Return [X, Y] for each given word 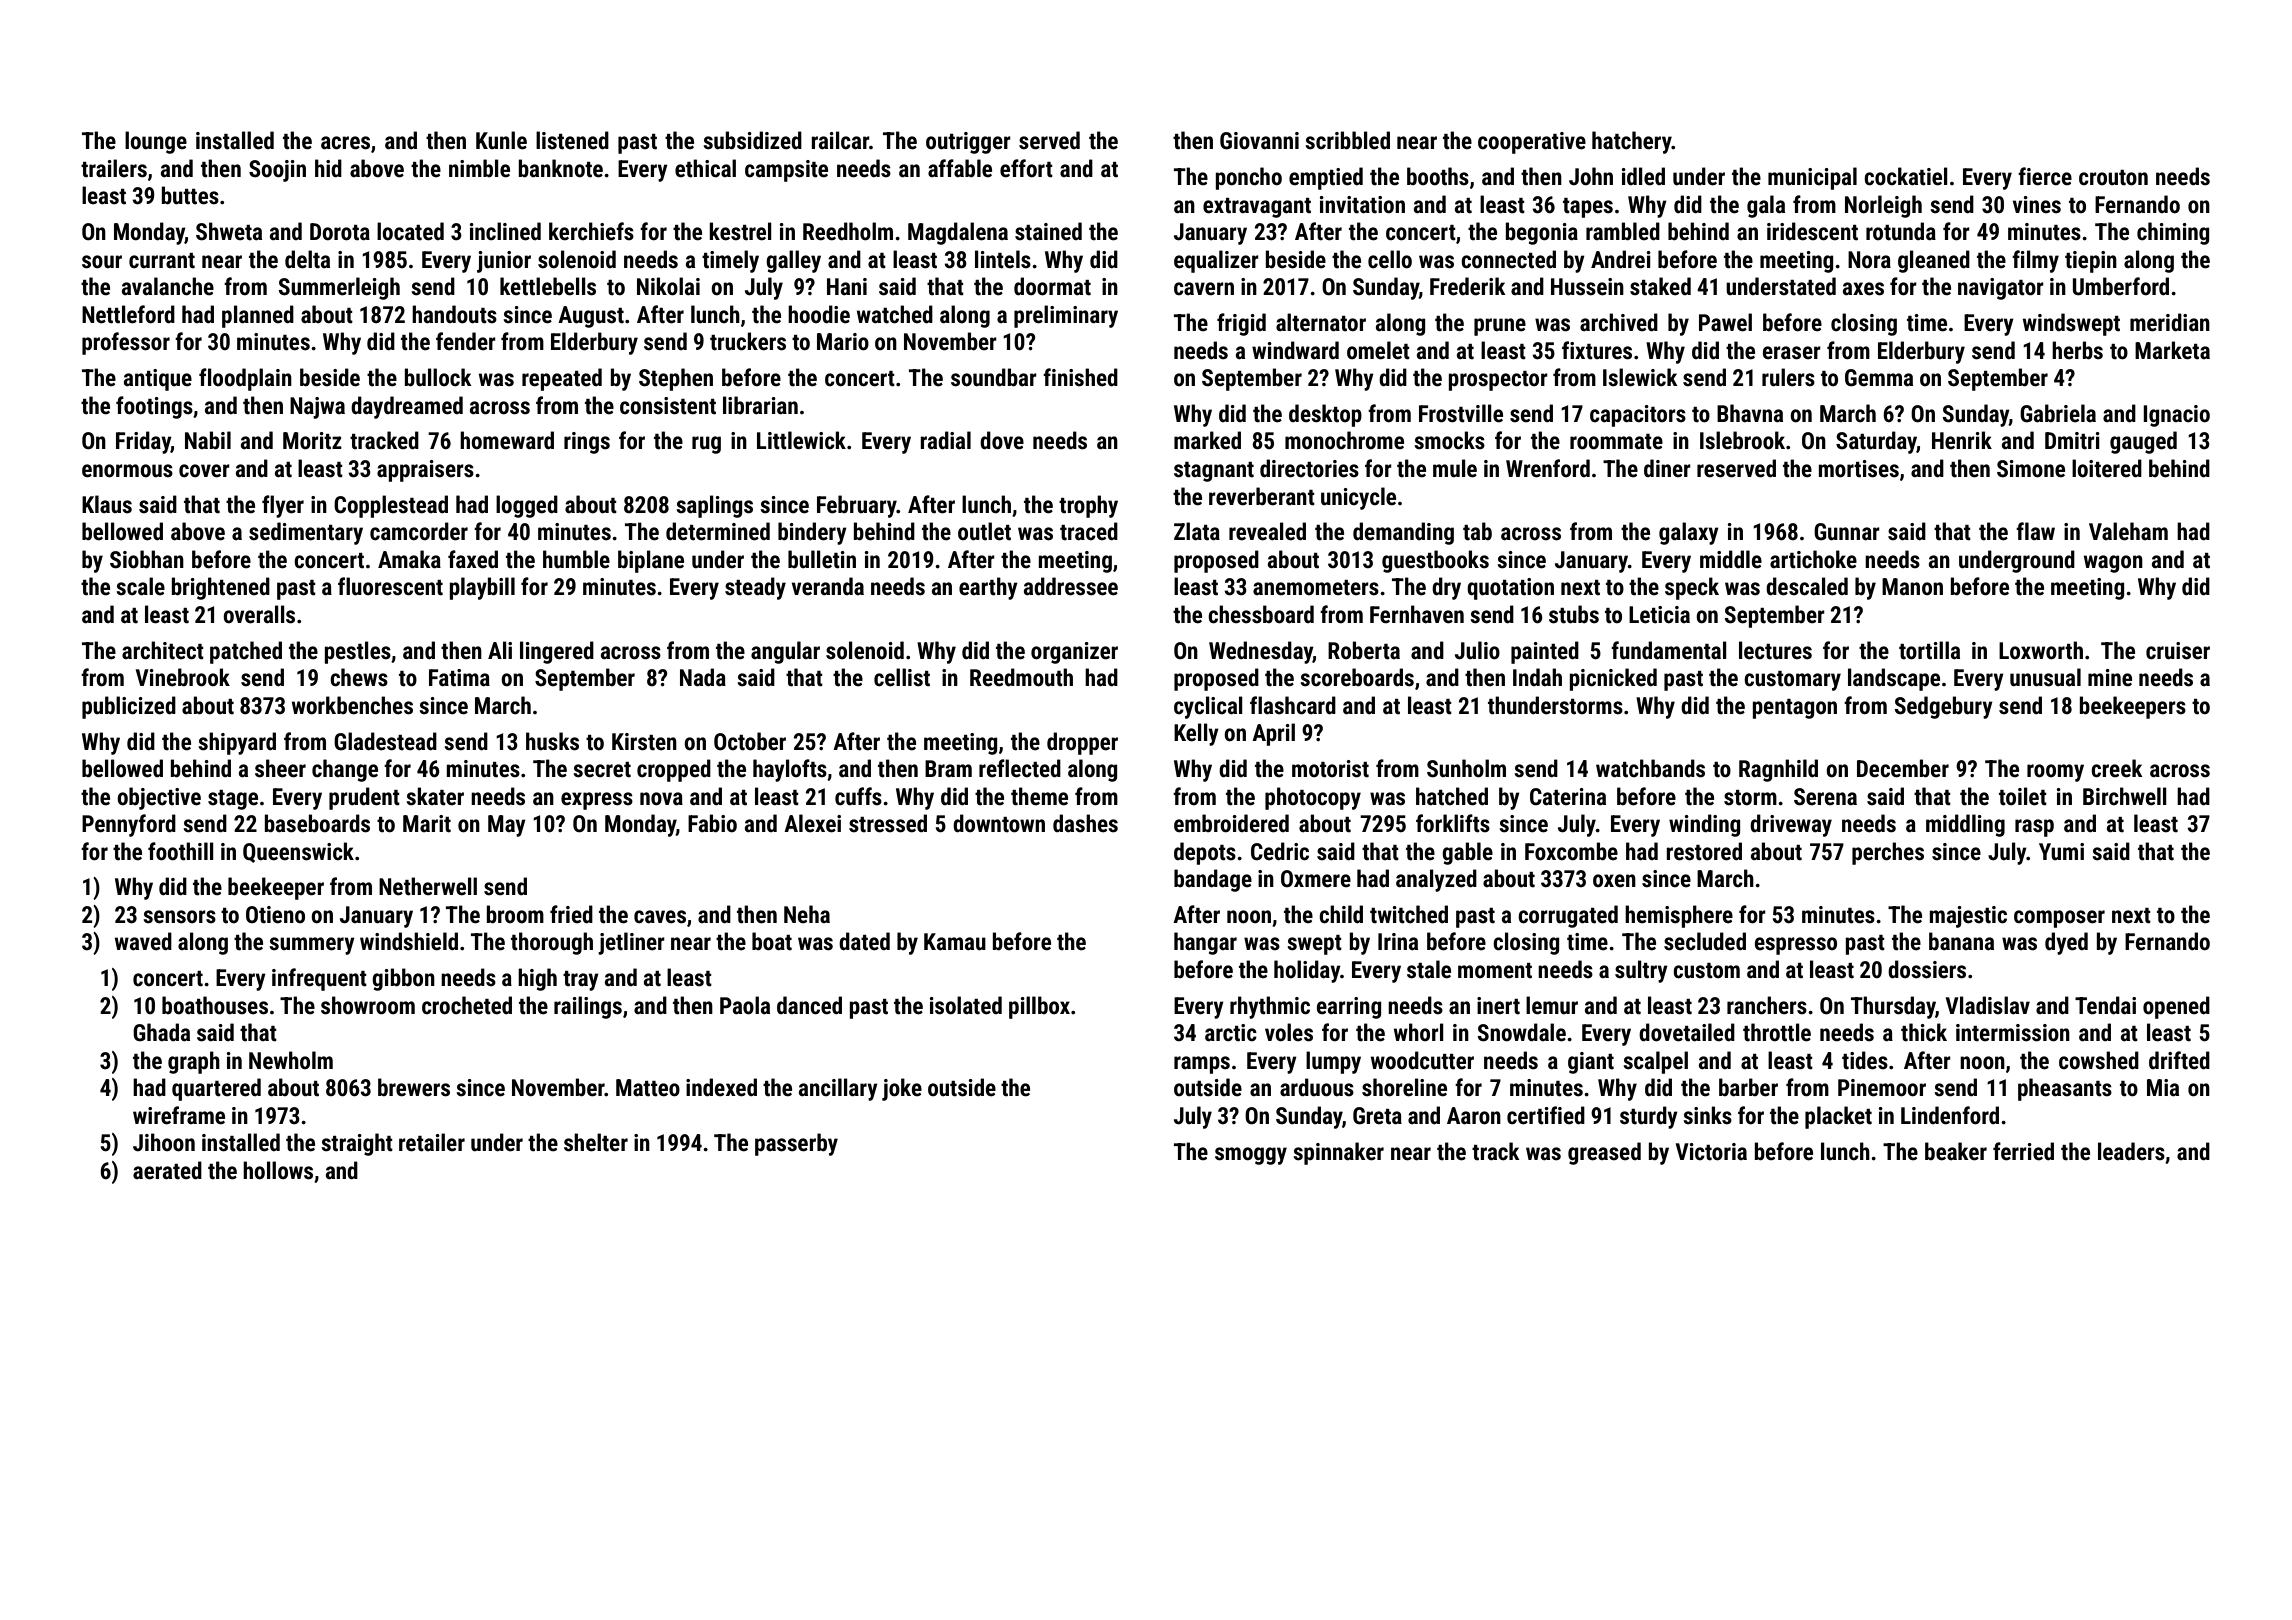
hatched [1452, 796]
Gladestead [385, 741]
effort [1026, 168]
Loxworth [2041, 650]
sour [102, 262]
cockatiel [1906, 176]
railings [588, 1007]
